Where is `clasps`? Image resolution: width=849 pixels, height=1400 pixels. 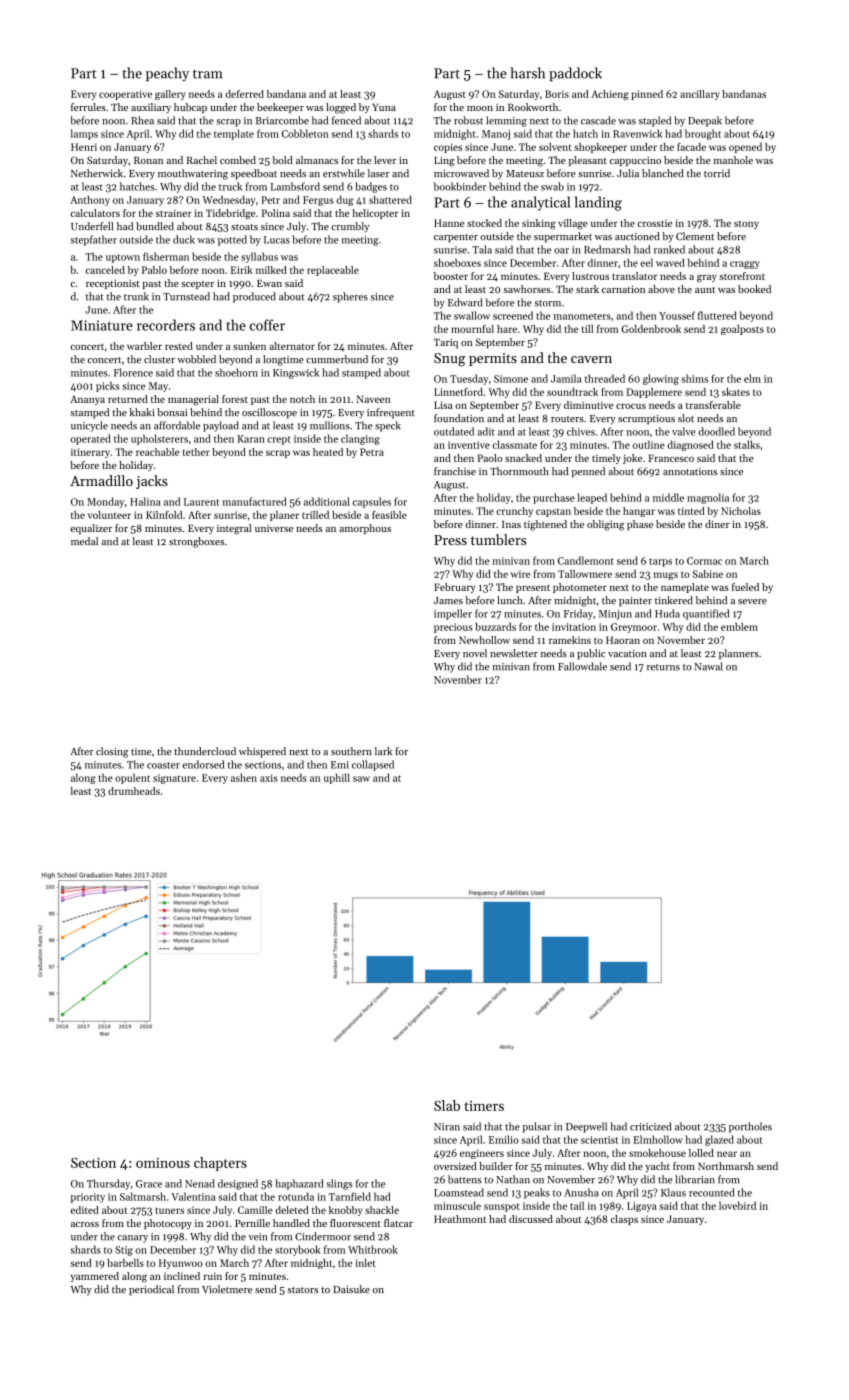
clasps is located at coordinates (624, 1220).
